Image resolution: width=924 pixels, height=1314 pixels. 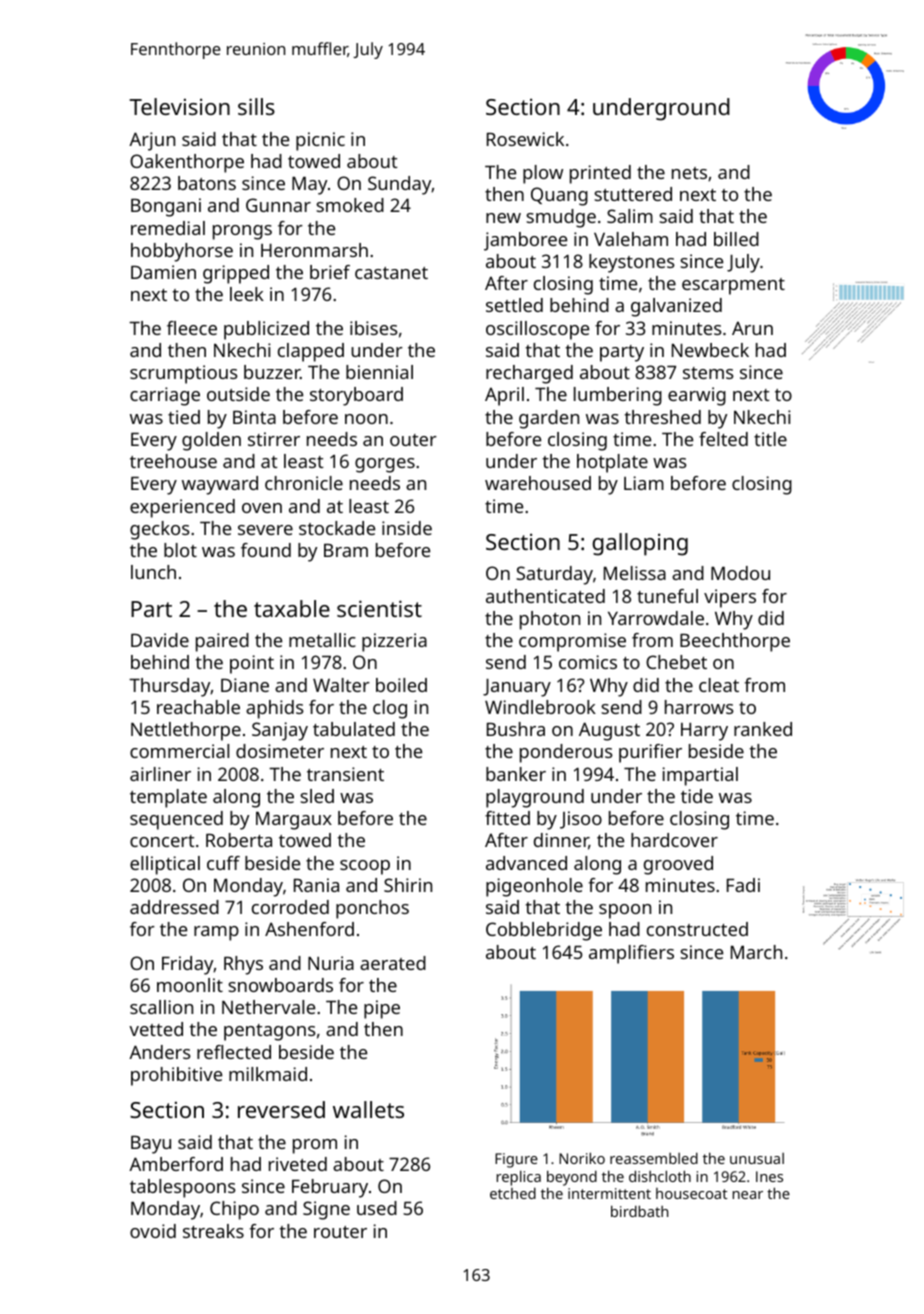 I want to click on streaks, so click(x=213, y=1231).
